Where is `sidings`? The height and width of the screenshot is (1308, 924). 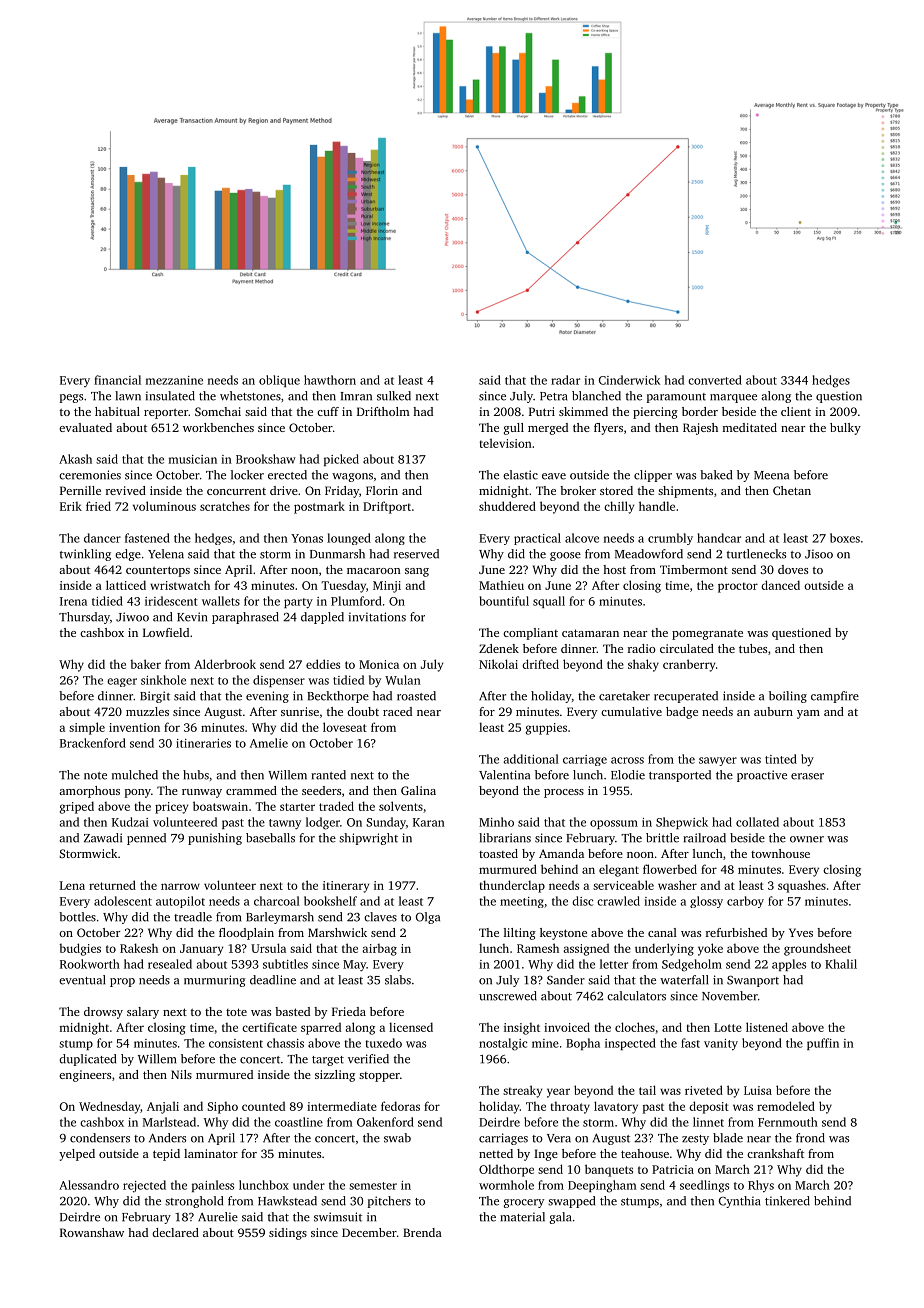 sidings is located at coordinates (288, 1234).
